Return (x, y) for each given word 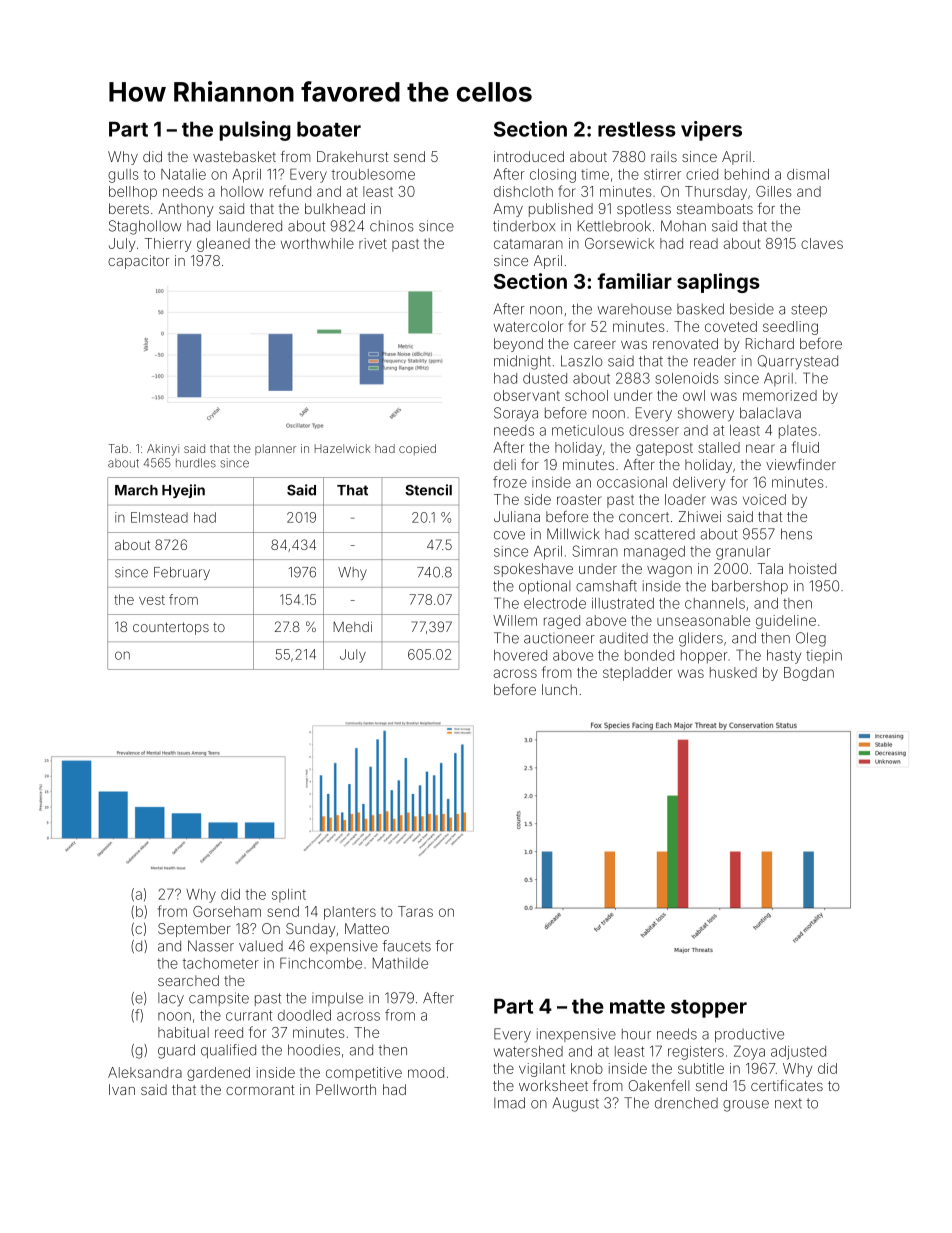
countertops (171, 628)
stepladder (637, 674)
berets (129, 208)
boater (329, 129)
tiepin (824, 656)
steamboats (715, 208)
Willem (515, 620)
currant (249, 1015)
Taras (415, 911)
